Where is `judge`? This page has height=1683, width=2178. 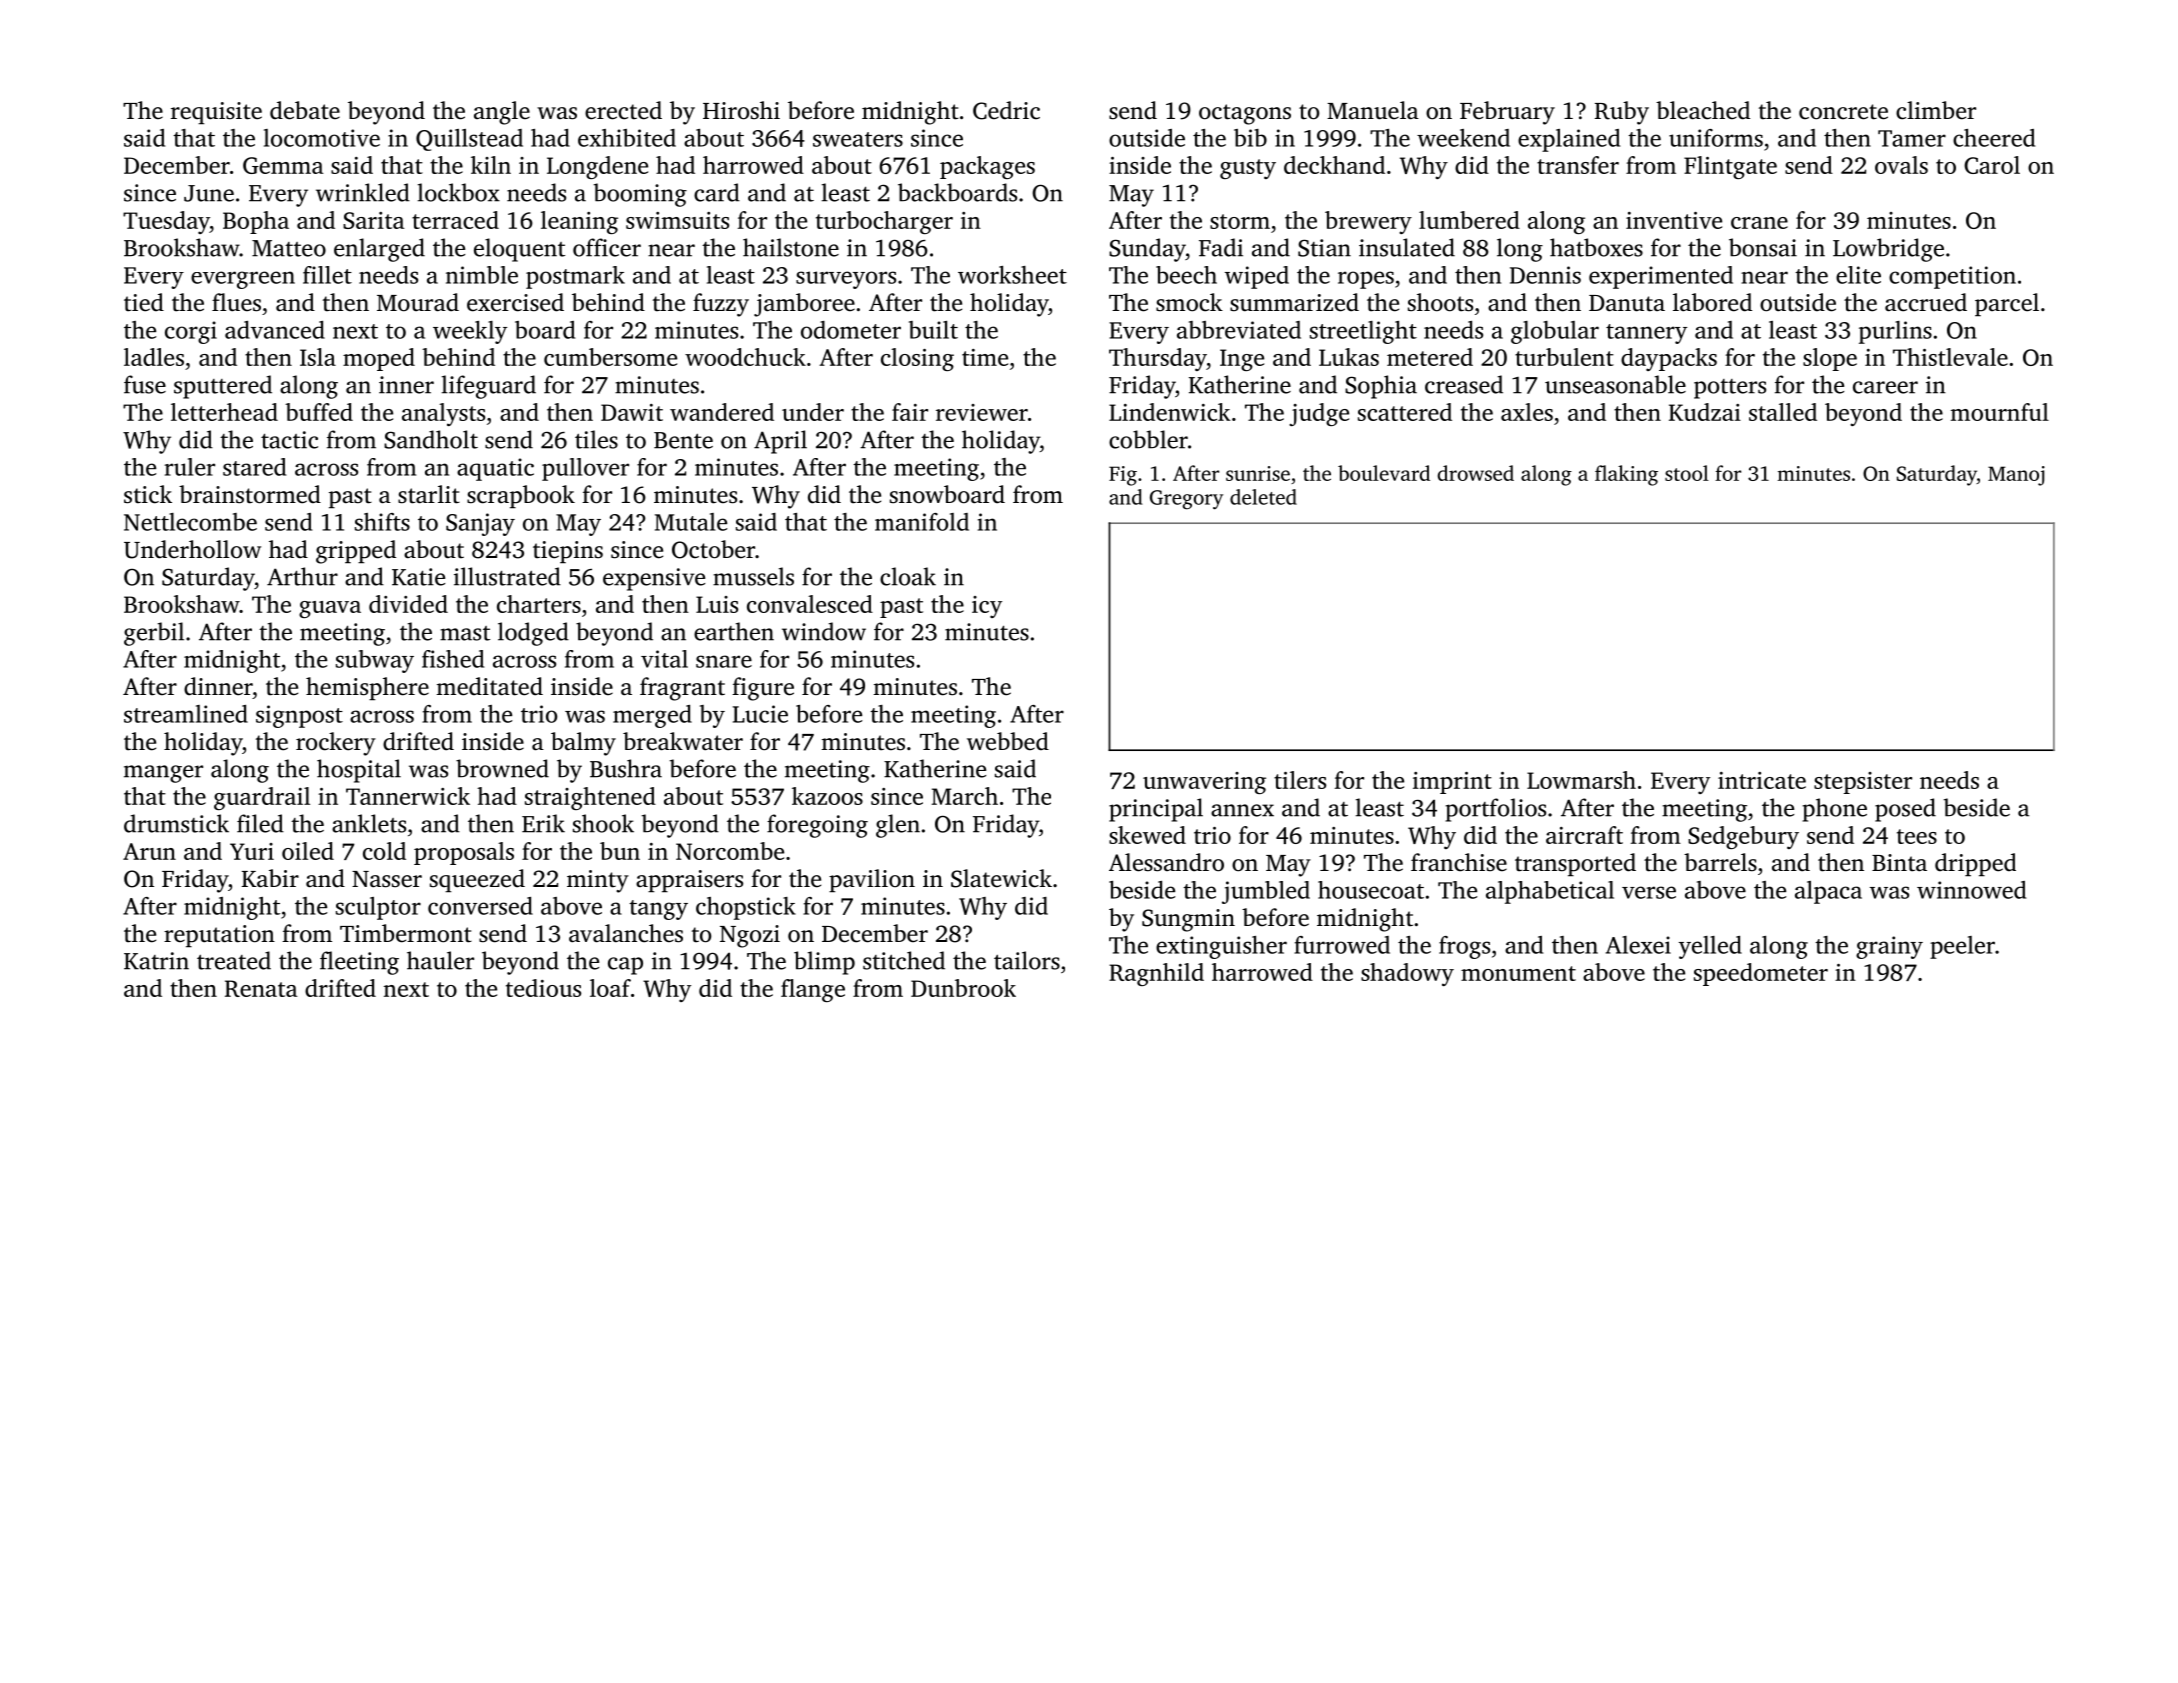
judge is located at coordinates (1319, 414).
